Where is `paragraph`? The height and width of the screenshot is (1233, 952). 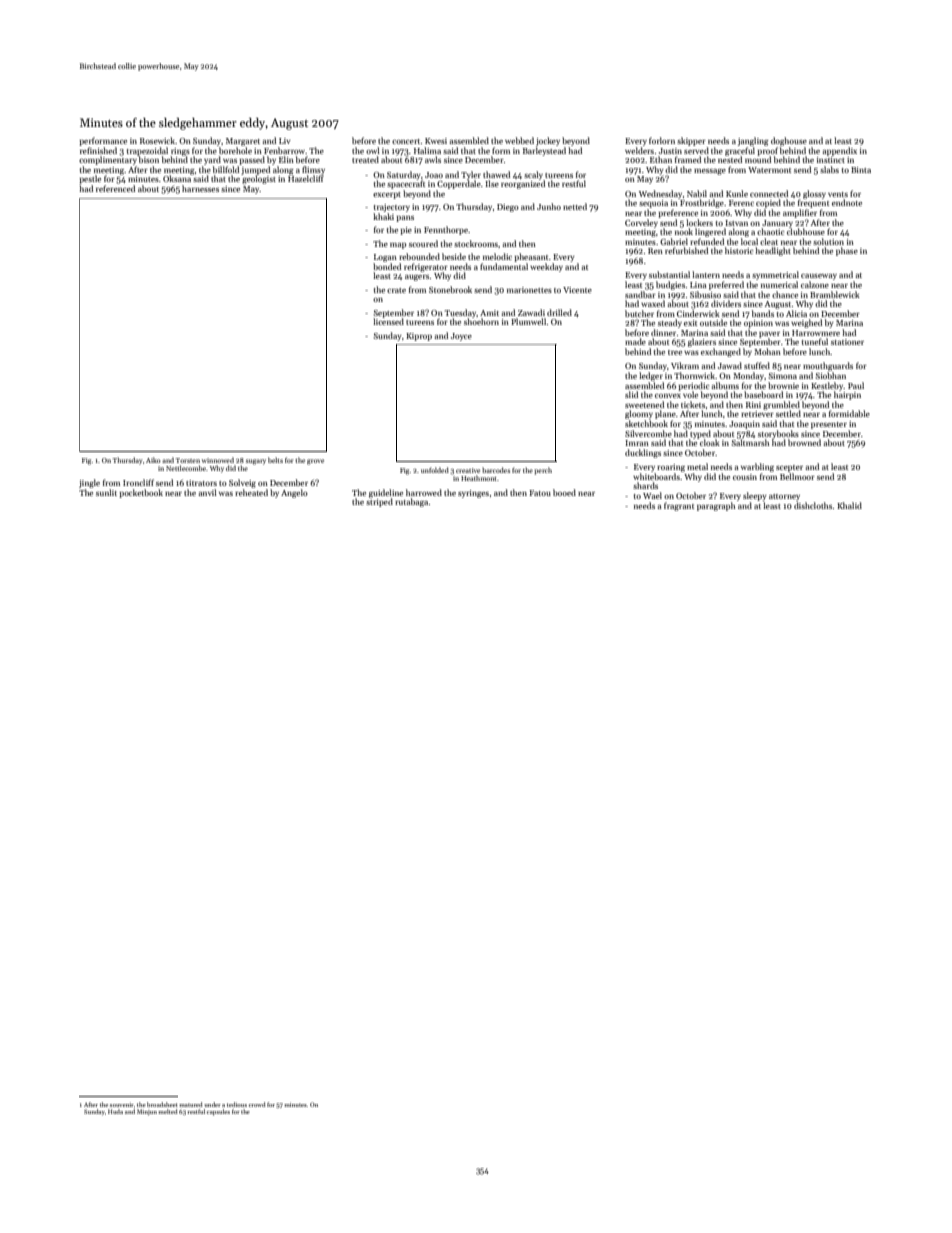
paragraph is located at coordinates (716, 506).
